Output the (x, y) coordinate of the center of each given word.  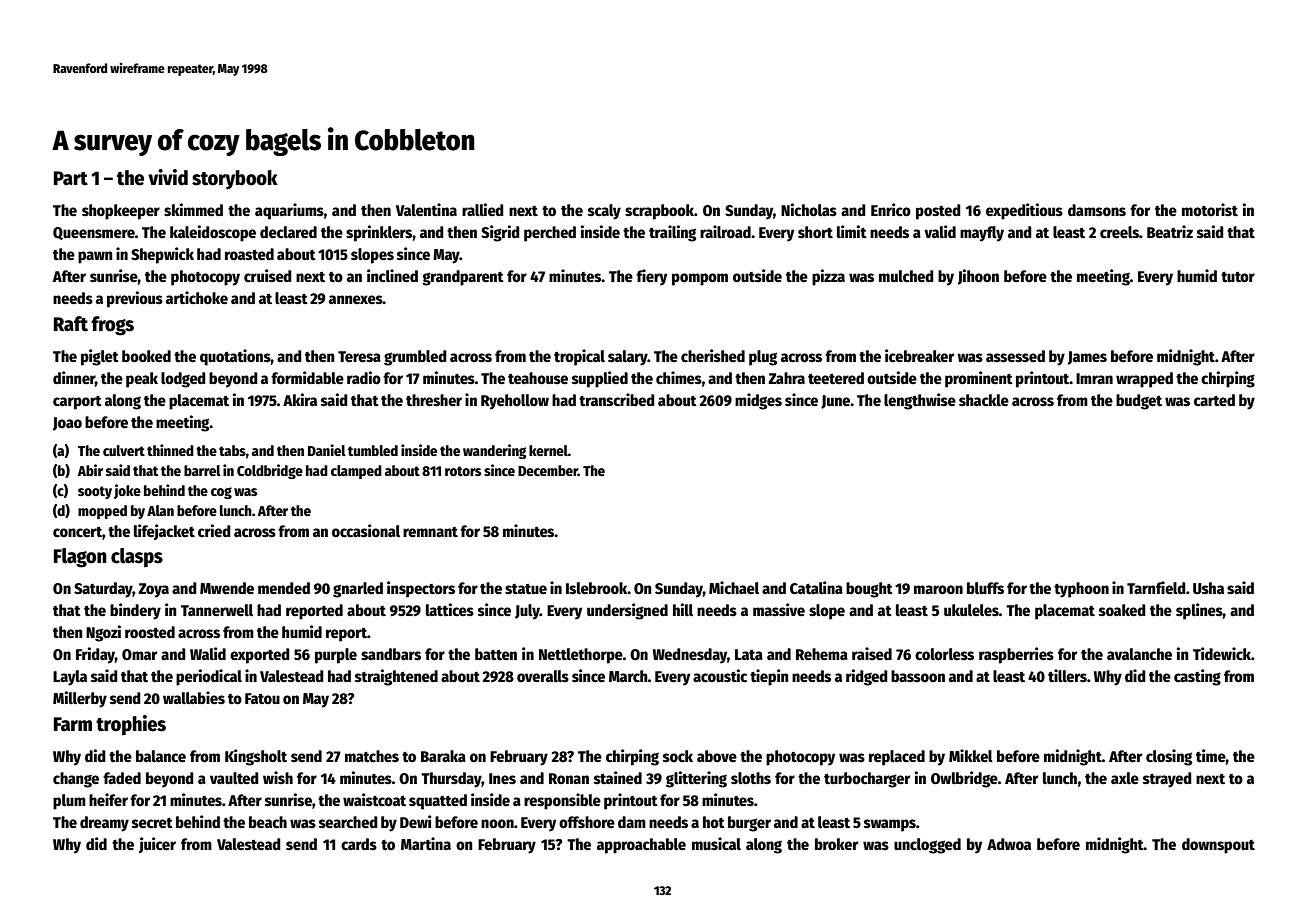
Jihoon (978, 277)
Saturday (103, 590)
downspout (1218, 846)
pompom (700, 279)
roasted (249, 254)
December (548, 470)
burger (749, 824)
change (76, 780)
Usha (1208, 588)
